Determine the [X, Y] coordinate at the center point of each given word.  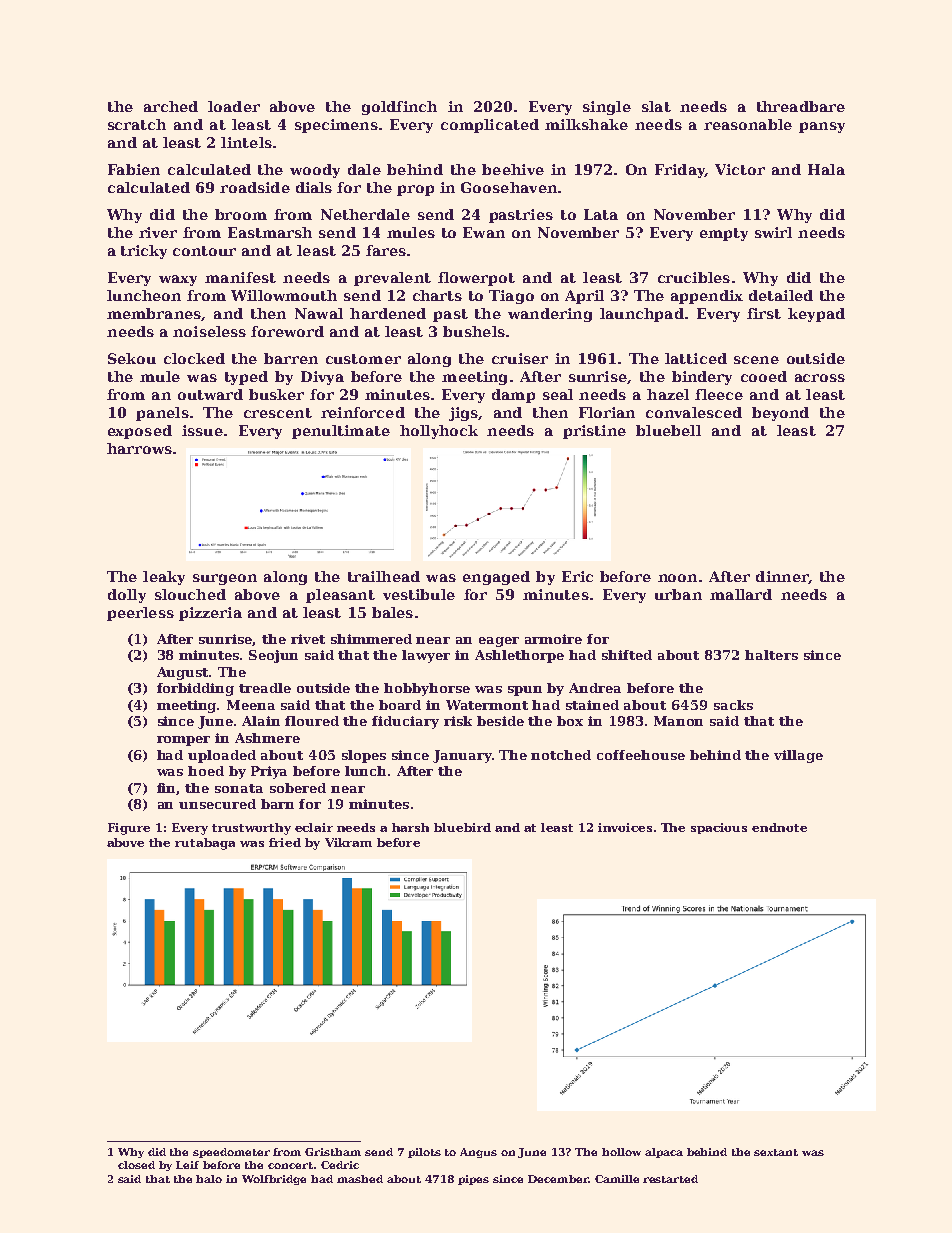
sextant [776, 1152]
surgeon [225, 579]
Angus [478, 1153]
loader [234, 106]
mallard [741, 594]
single [607, 108]
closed [136, 1165]
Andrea [595, 688]
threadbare [801, 106]
